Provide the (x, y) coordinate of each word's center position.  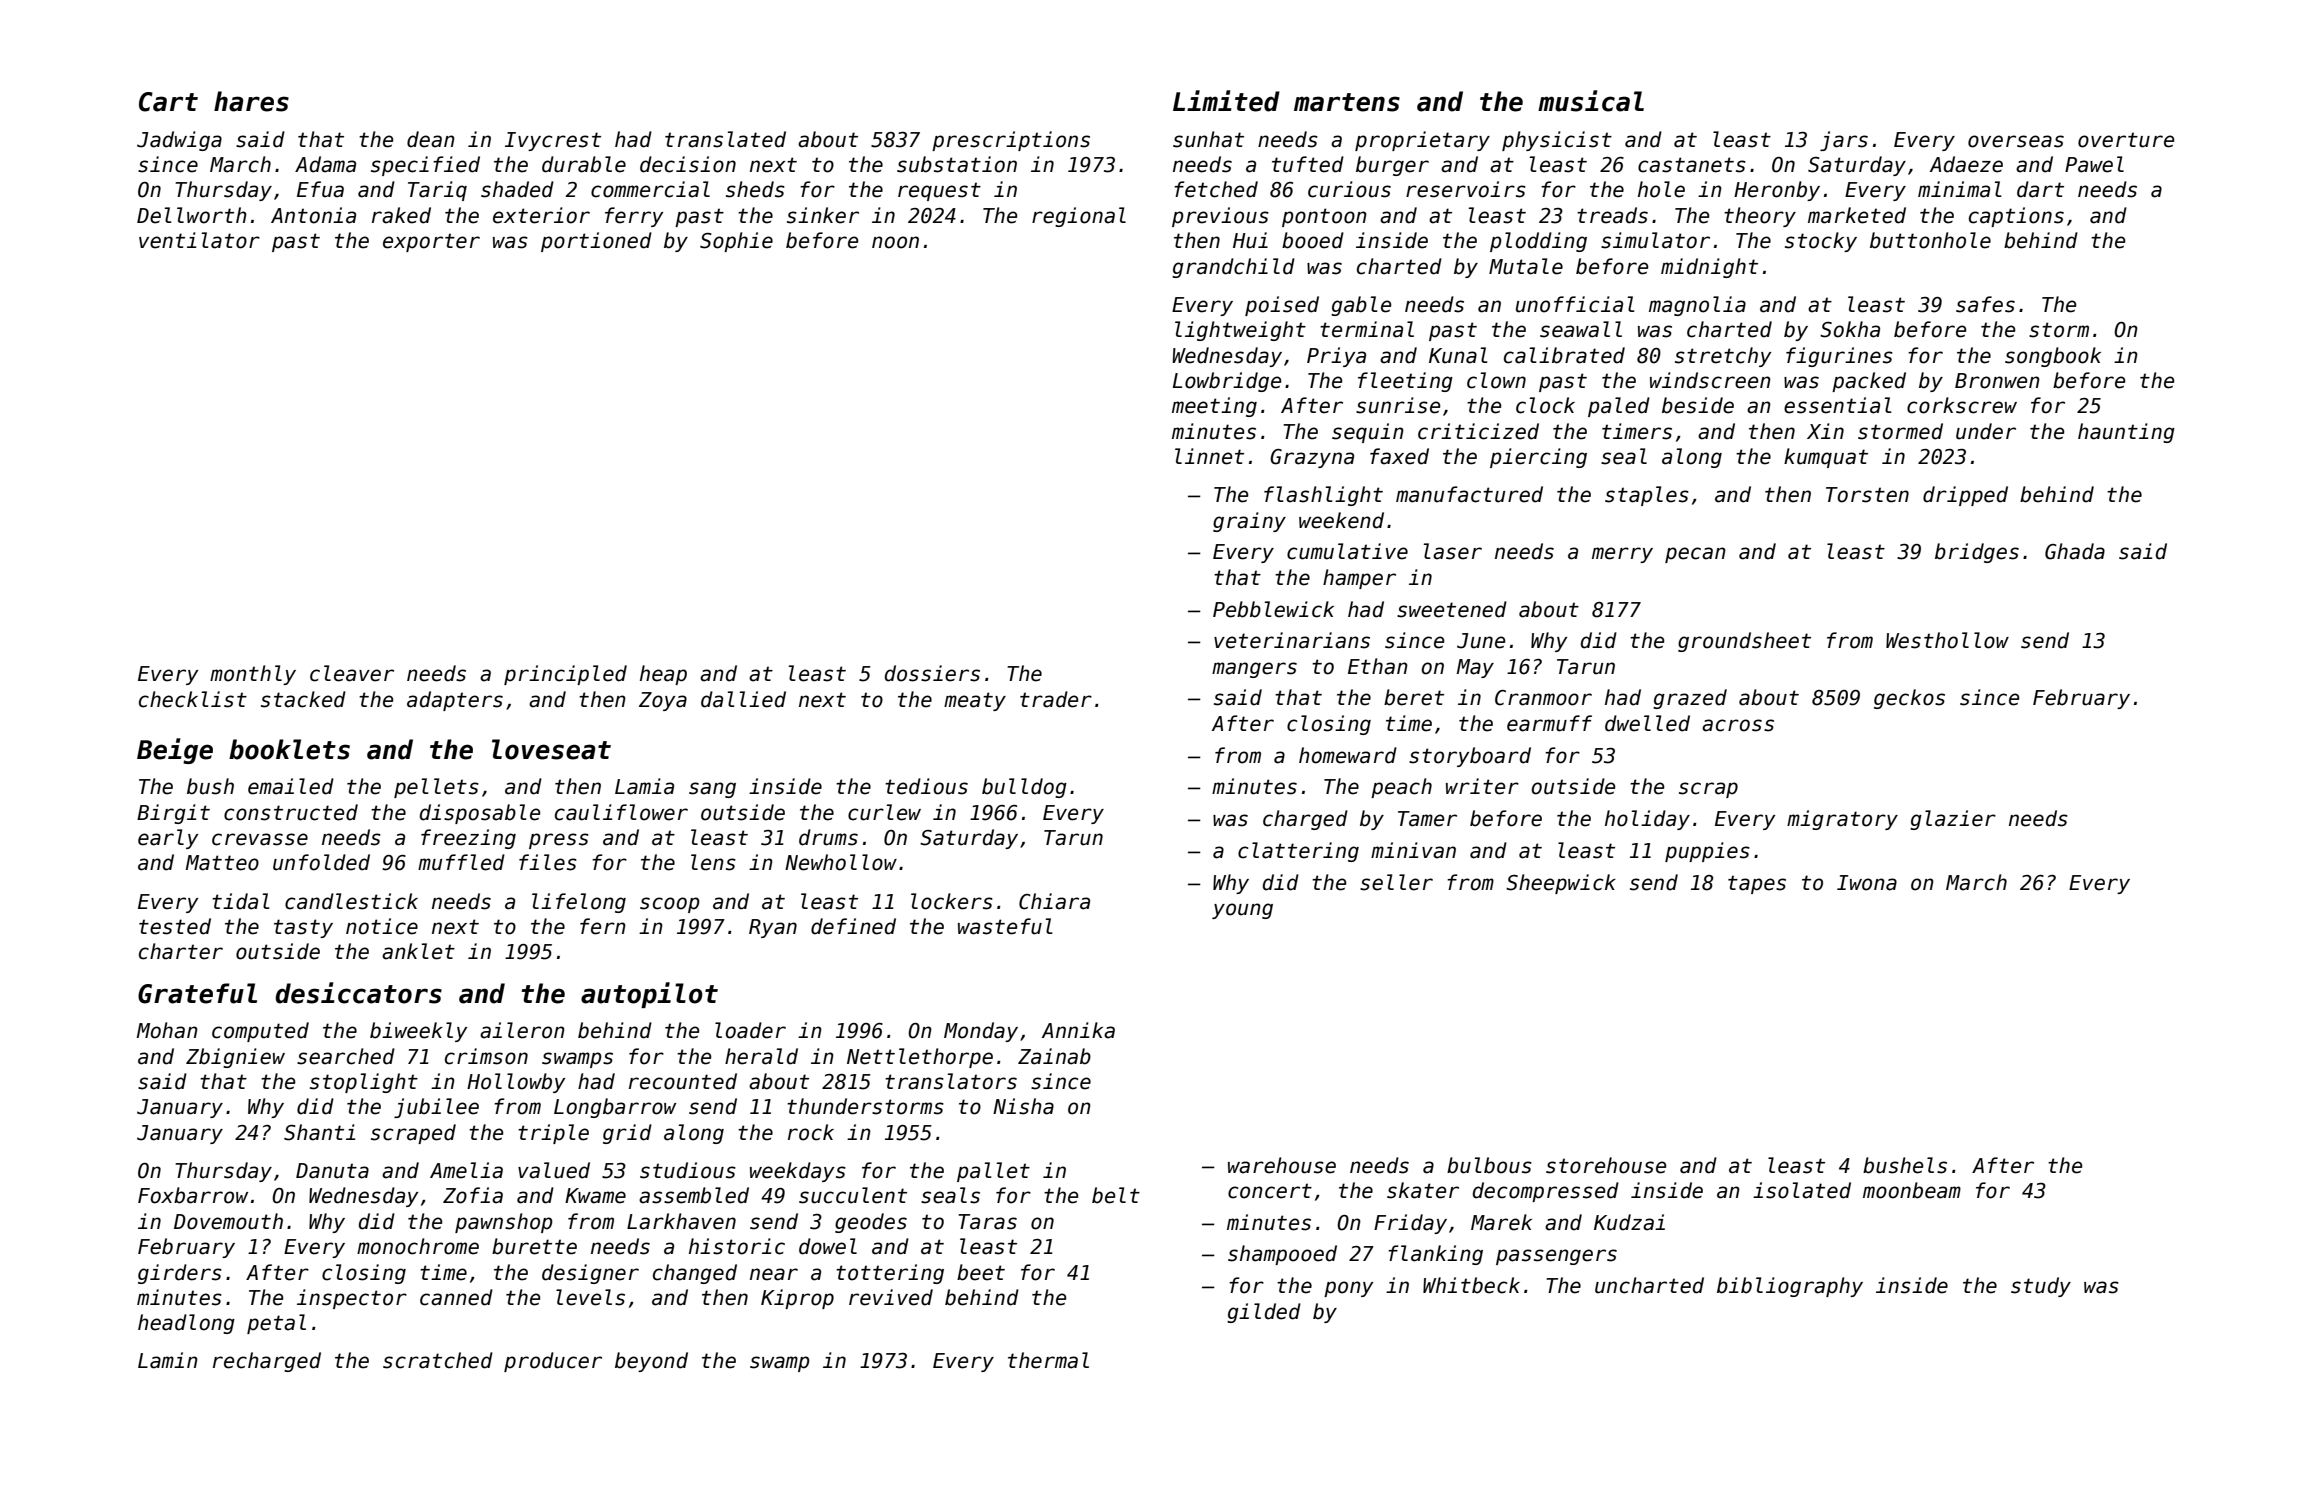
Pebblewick (1273, 609)
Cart (168, 102)
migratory (1842, 820)
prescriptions (1011, 141)
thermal (1048, 1360)
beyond (651, 1362)
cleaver (352, 673)
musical (1591, 101)
